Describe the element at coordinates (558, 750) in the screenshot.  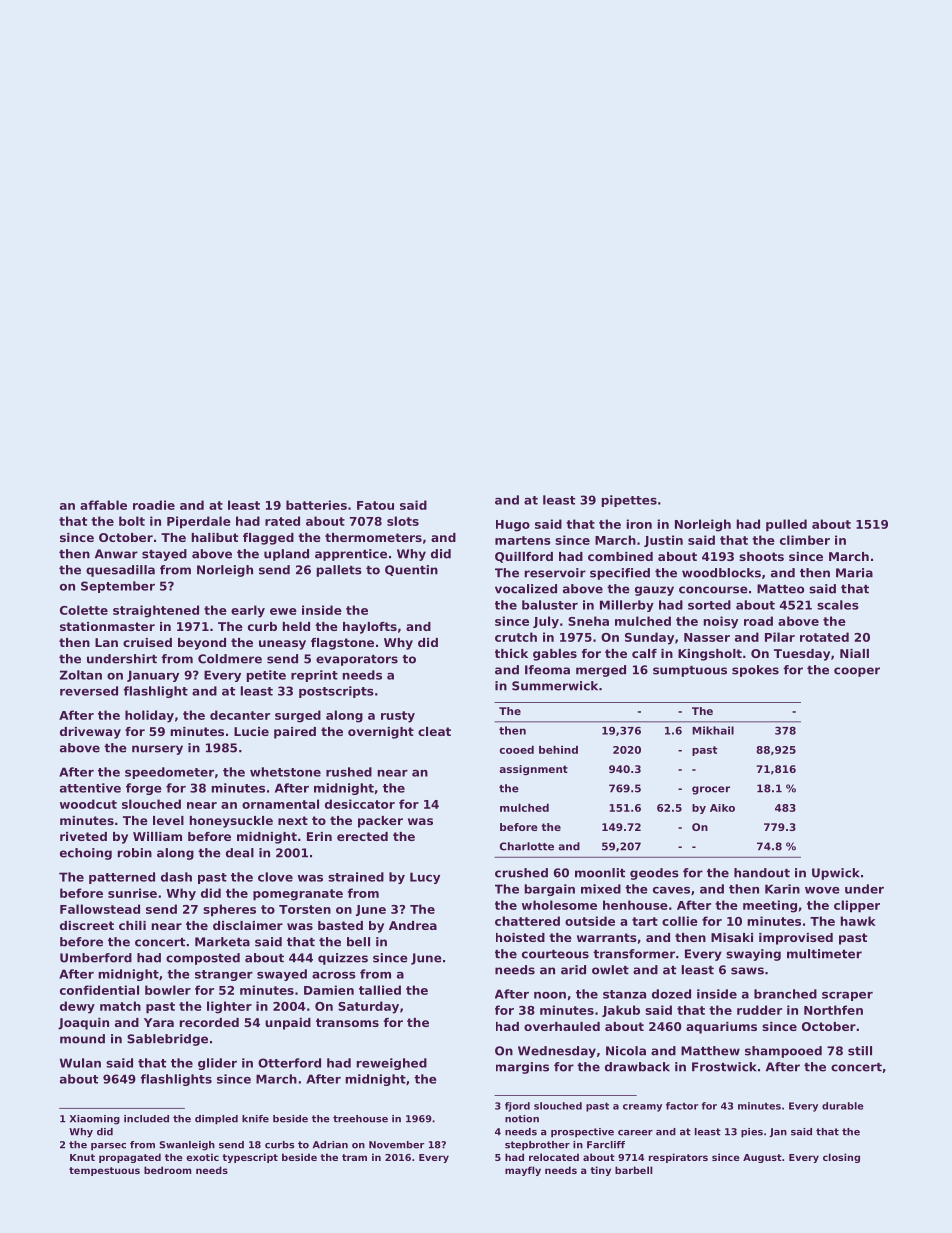
I see `behind` at that location.
